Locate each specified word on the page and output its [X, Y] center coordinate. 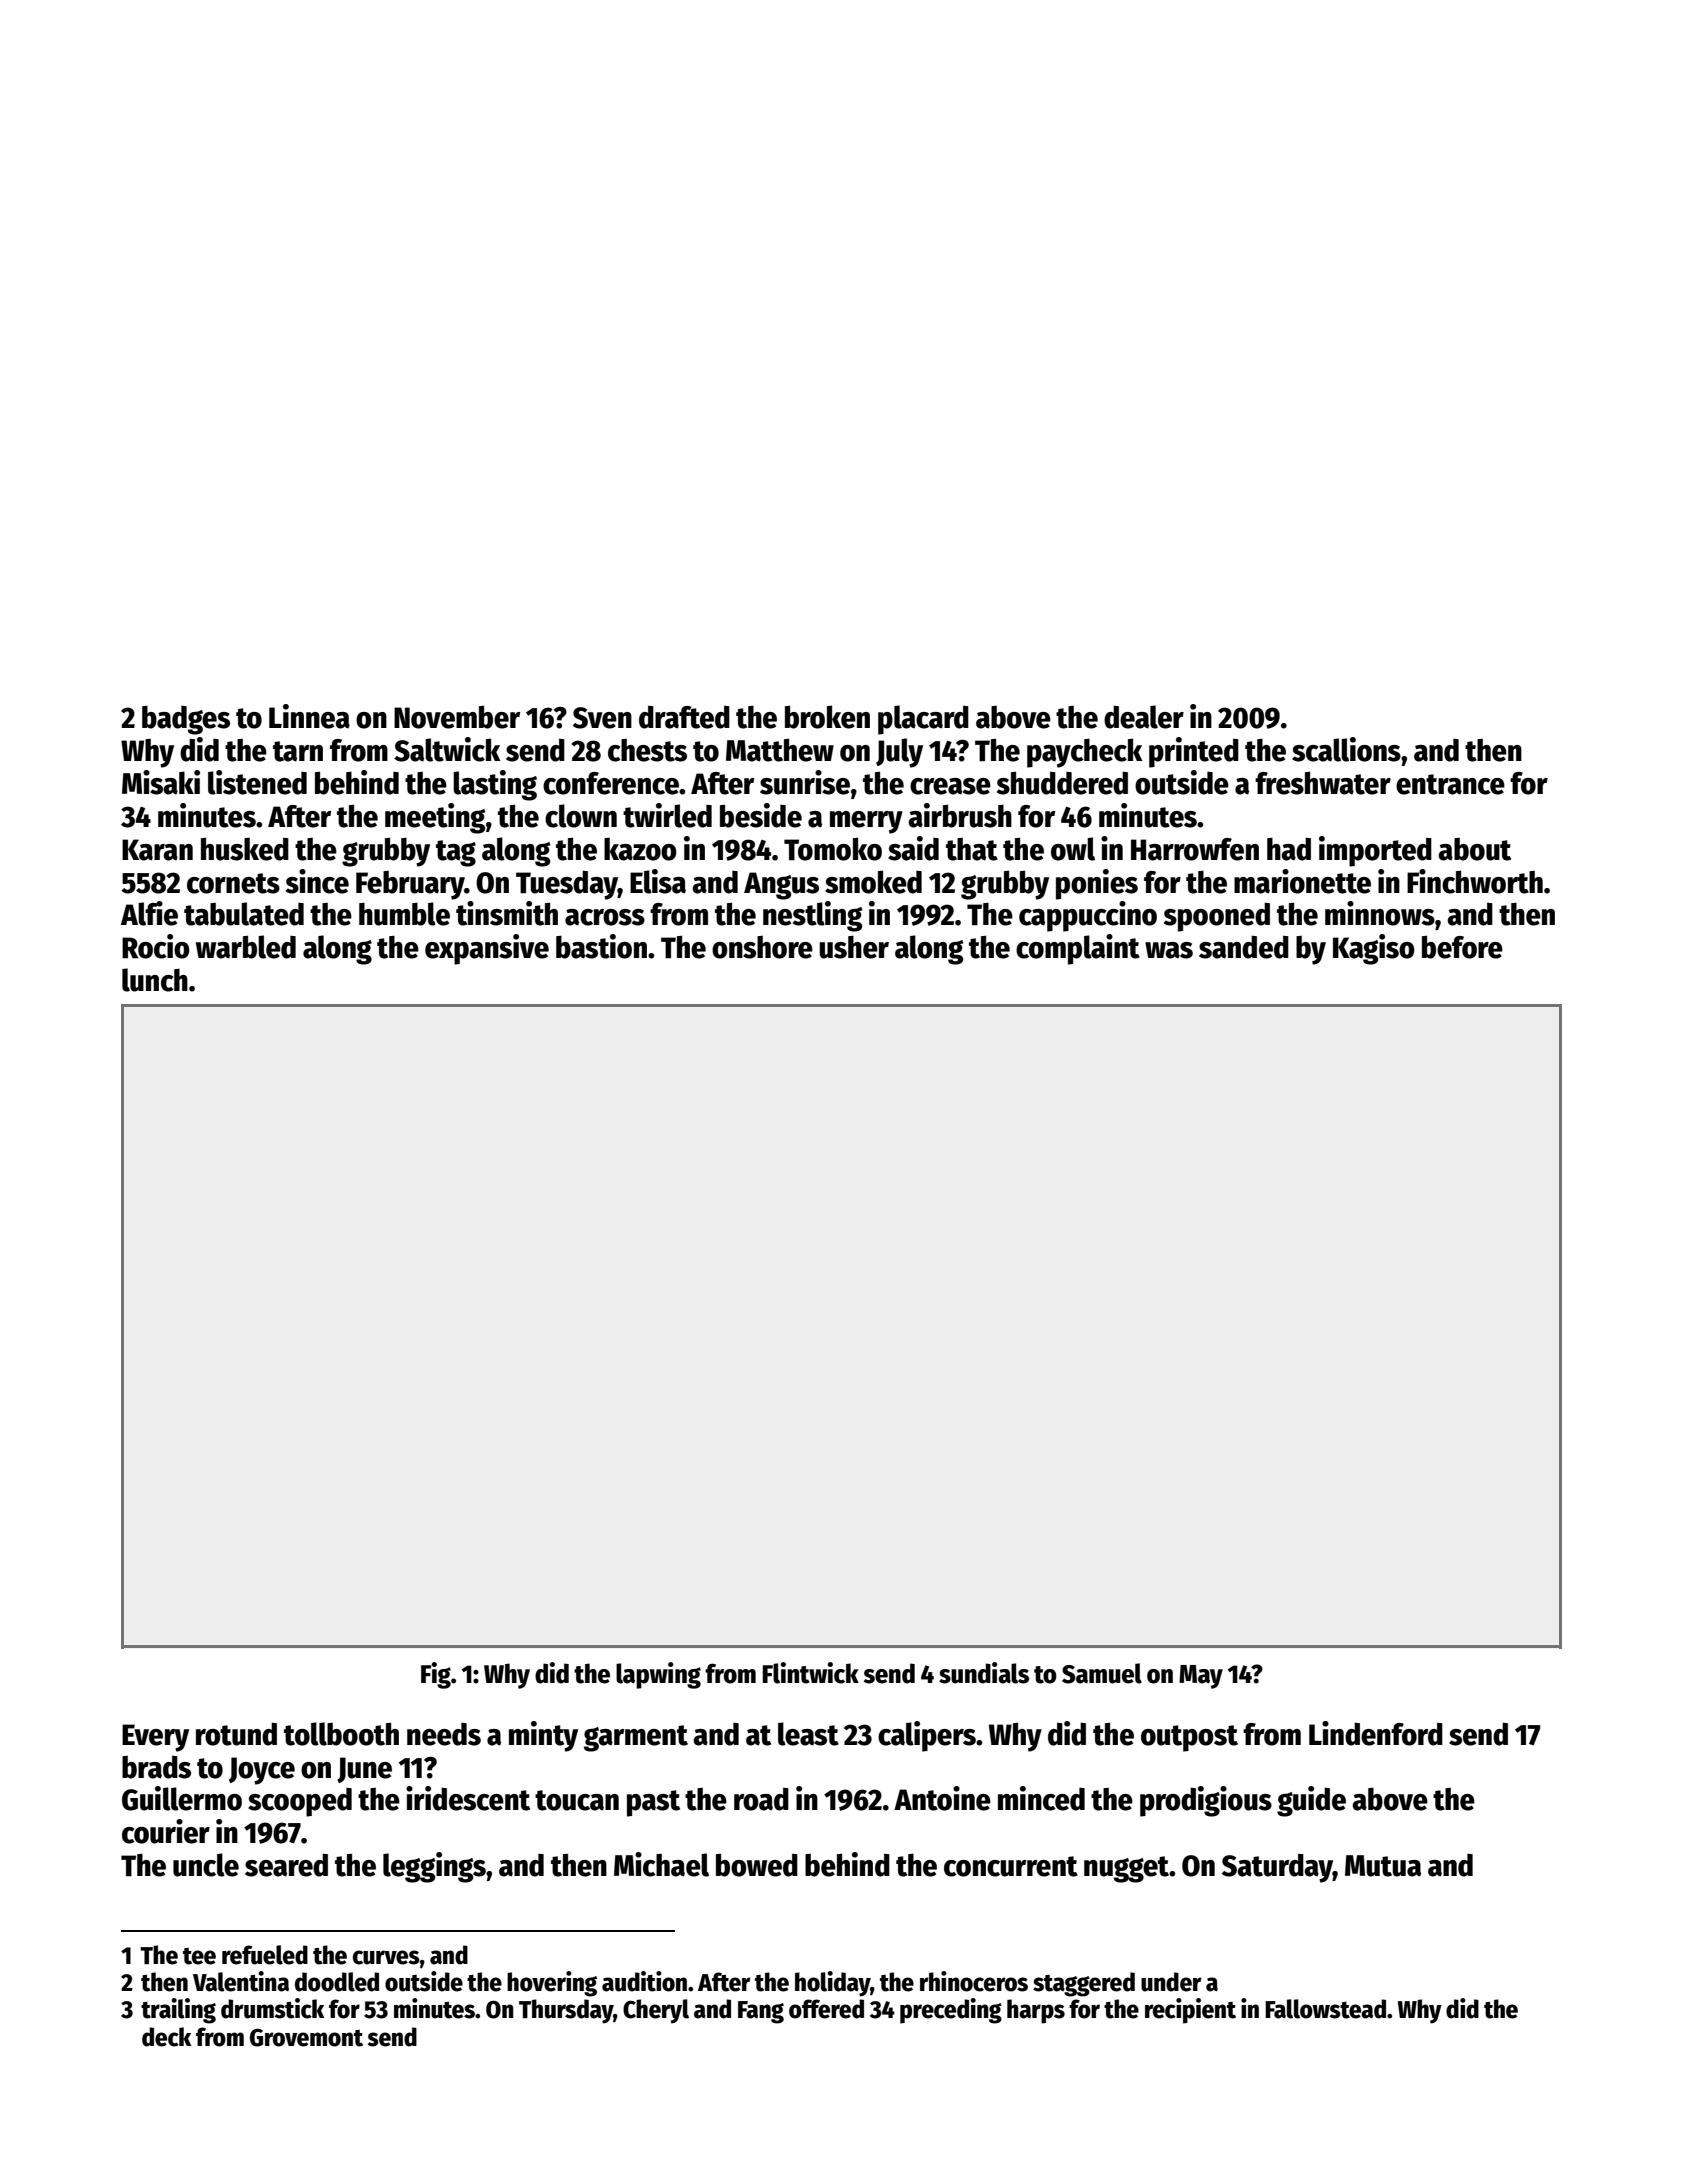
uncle [206, 1865]
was [1169, 950]
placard [923, 720]
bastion [601, 946]
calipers [927, 1736]
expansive [487, 949]
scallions [1346, 749]
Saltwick [447, 749]
